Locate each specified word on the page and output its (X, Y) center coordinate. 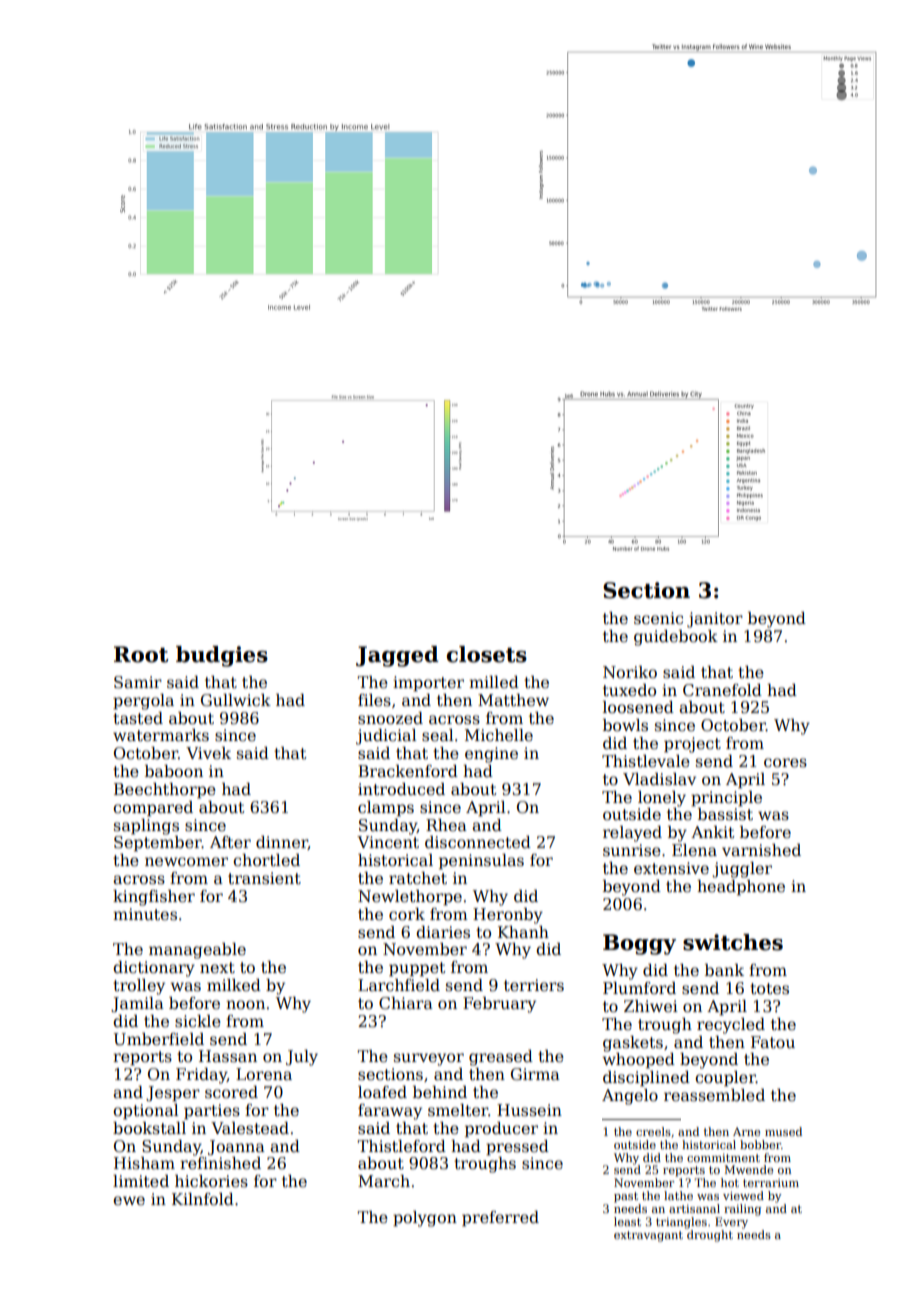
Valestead (250, 1128)
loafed (382, 1092)
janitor (715, 620)
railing (742, 1210)
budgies (222, 656)
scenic (658, 618)
